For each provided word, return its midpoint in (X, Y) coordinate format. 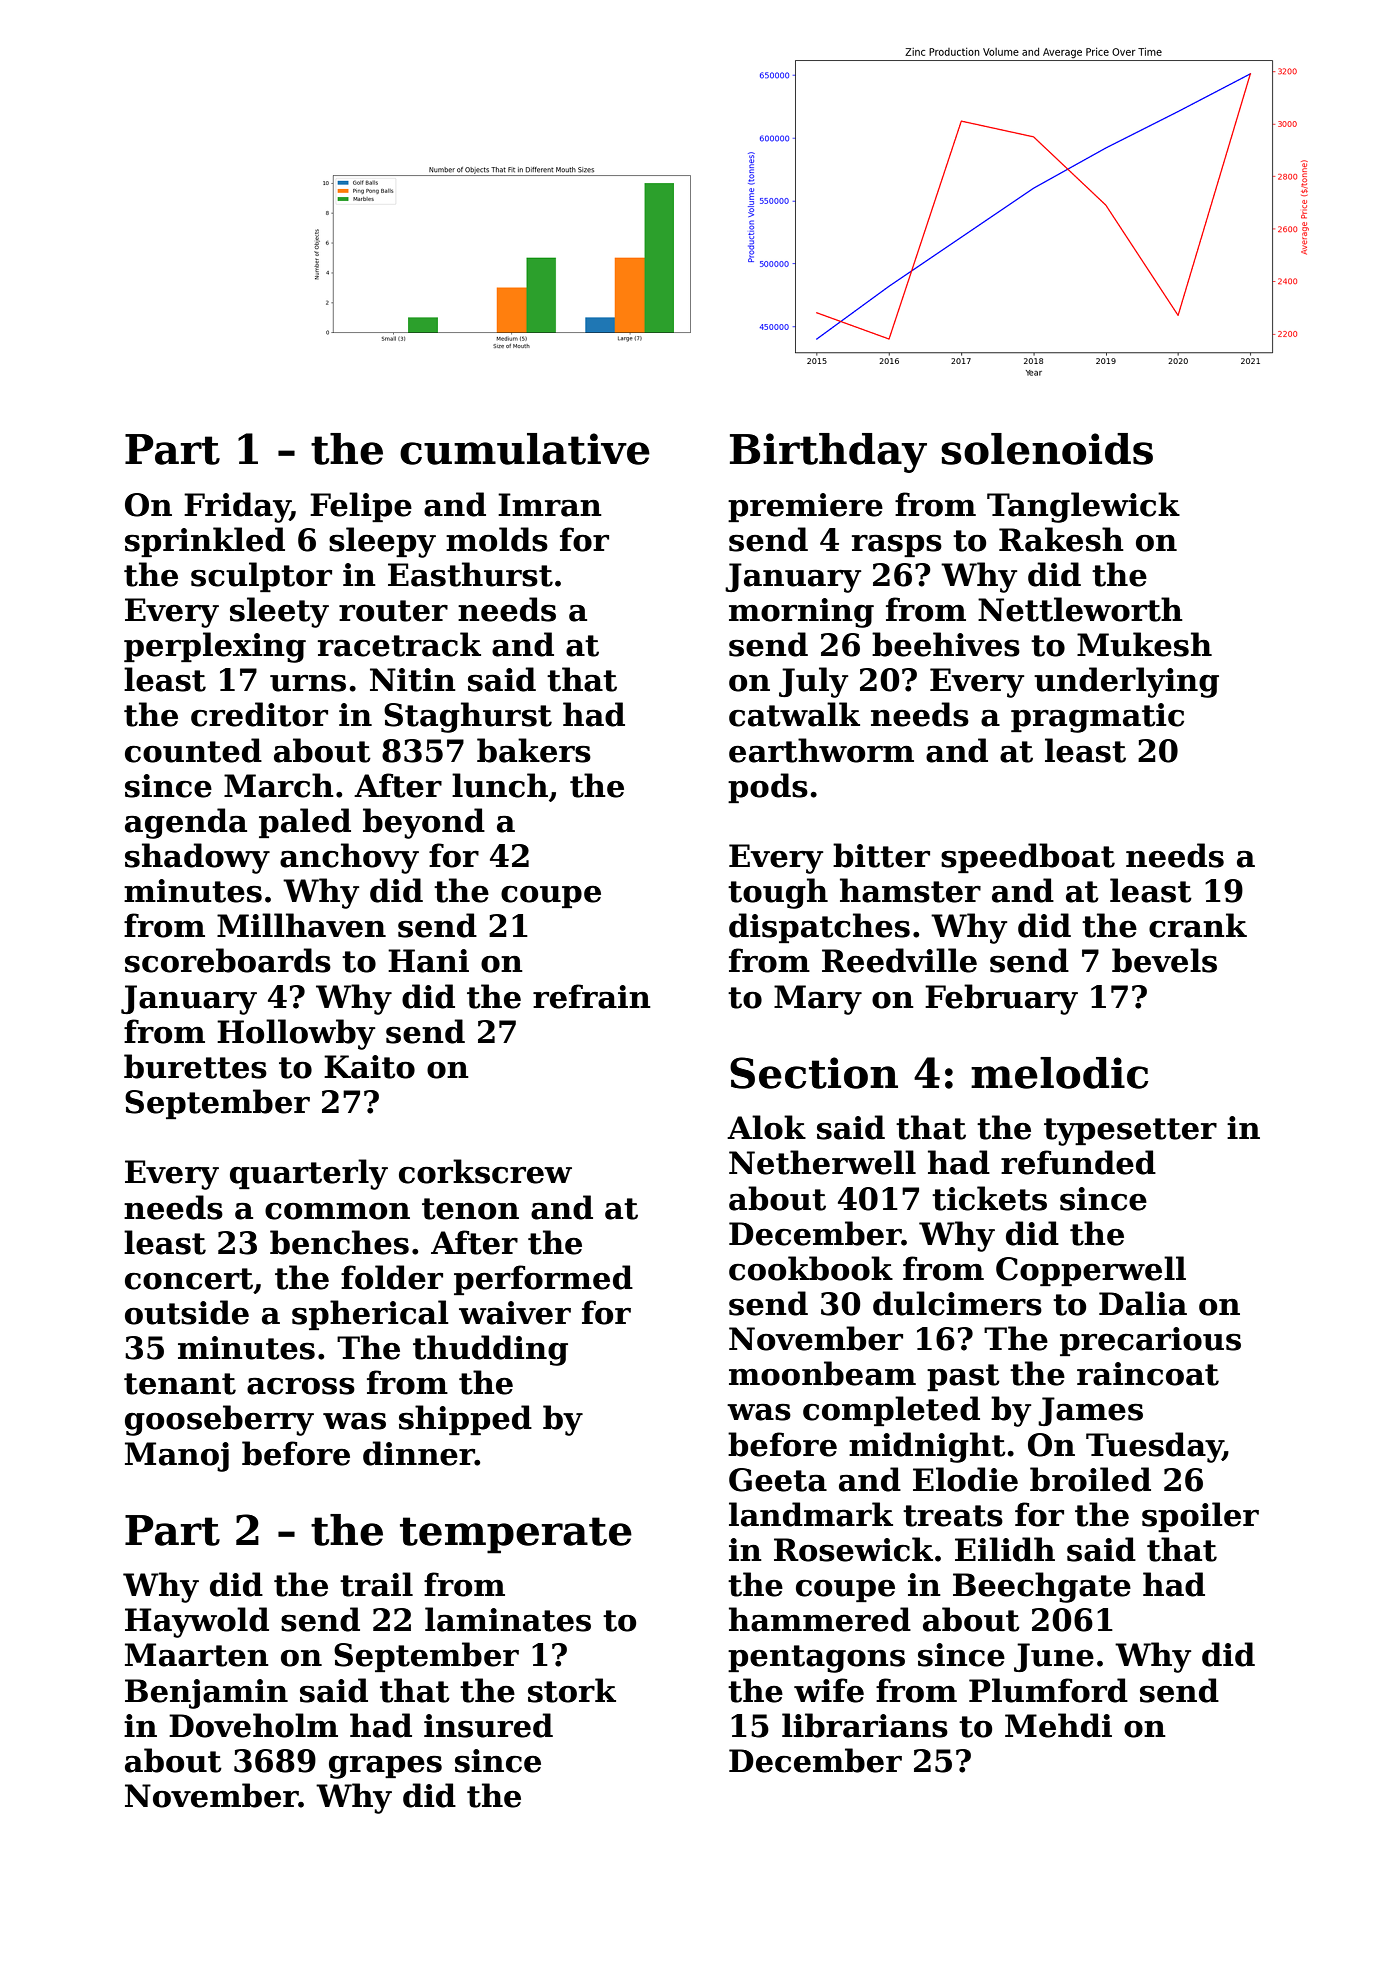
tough (778, 893)
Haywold (197, 1622)
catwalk (794, 714)
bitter (881, 855)
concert (189, 1279)
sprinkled (205, 542)
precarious (1150, 1341)
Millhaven (301, 925)
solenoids (1047, 449)
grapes (385, 1767)
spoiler (1200, 1517)
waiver (515, 1313)
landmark (811, 1514)
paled (305, 823)
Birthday (828, 453)
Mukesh (1144, 644)
